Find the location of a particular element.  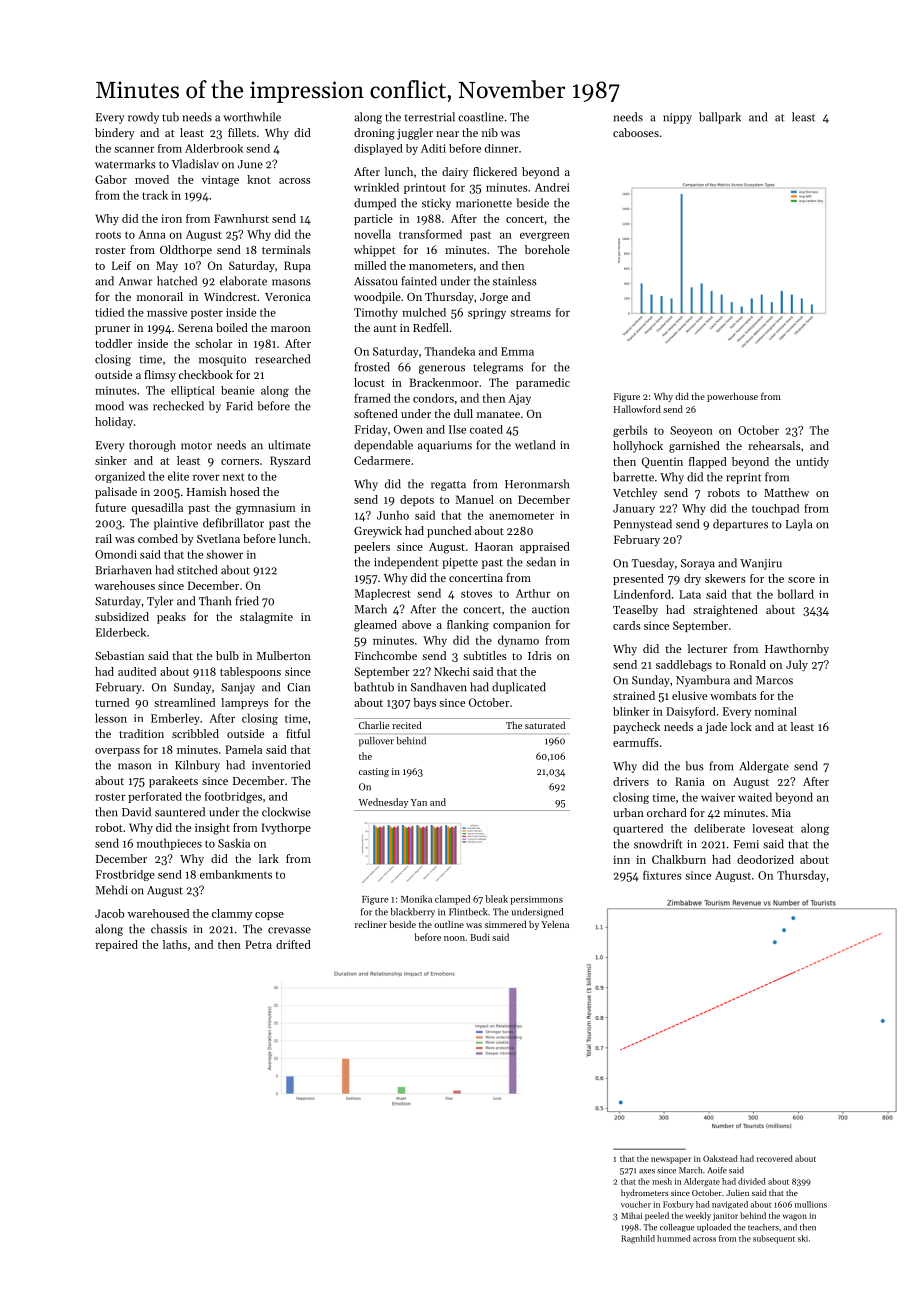

blackberry is located at coordinates (412, 913).
